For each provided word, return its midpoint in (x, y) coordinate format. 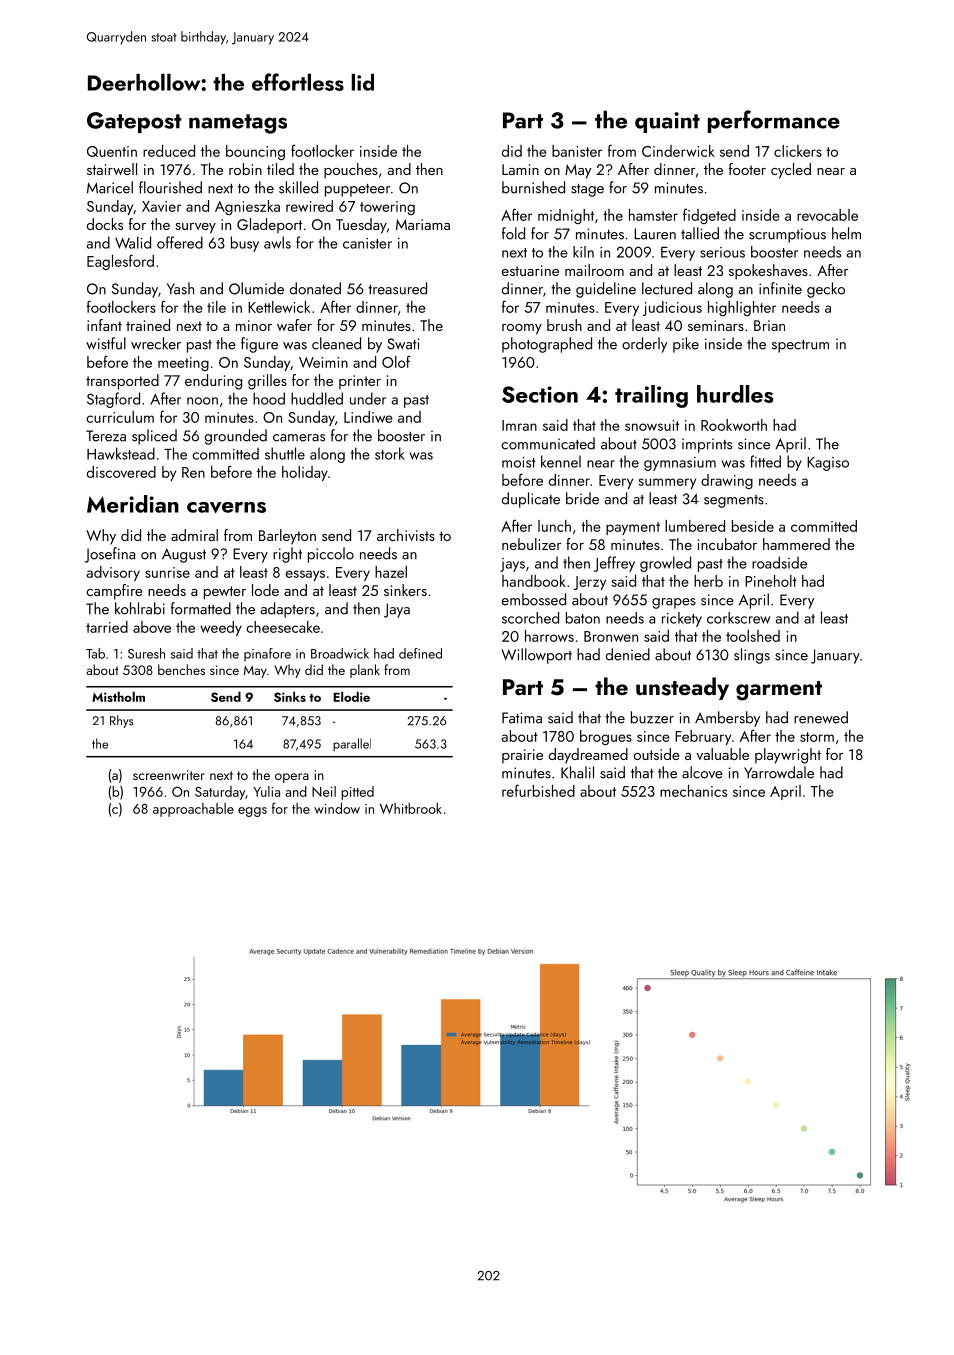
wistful (106, 343)
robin (245, 169)
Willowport (537, 656)
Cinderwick (678, 151)
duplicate (531, 500)
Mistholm (118, 696)
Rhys (121, 721)
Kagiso (828, 464)
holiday (305, 473)
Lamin (520, 169)
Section (540, 394)
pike (686, 345)
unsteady (682, 688)
